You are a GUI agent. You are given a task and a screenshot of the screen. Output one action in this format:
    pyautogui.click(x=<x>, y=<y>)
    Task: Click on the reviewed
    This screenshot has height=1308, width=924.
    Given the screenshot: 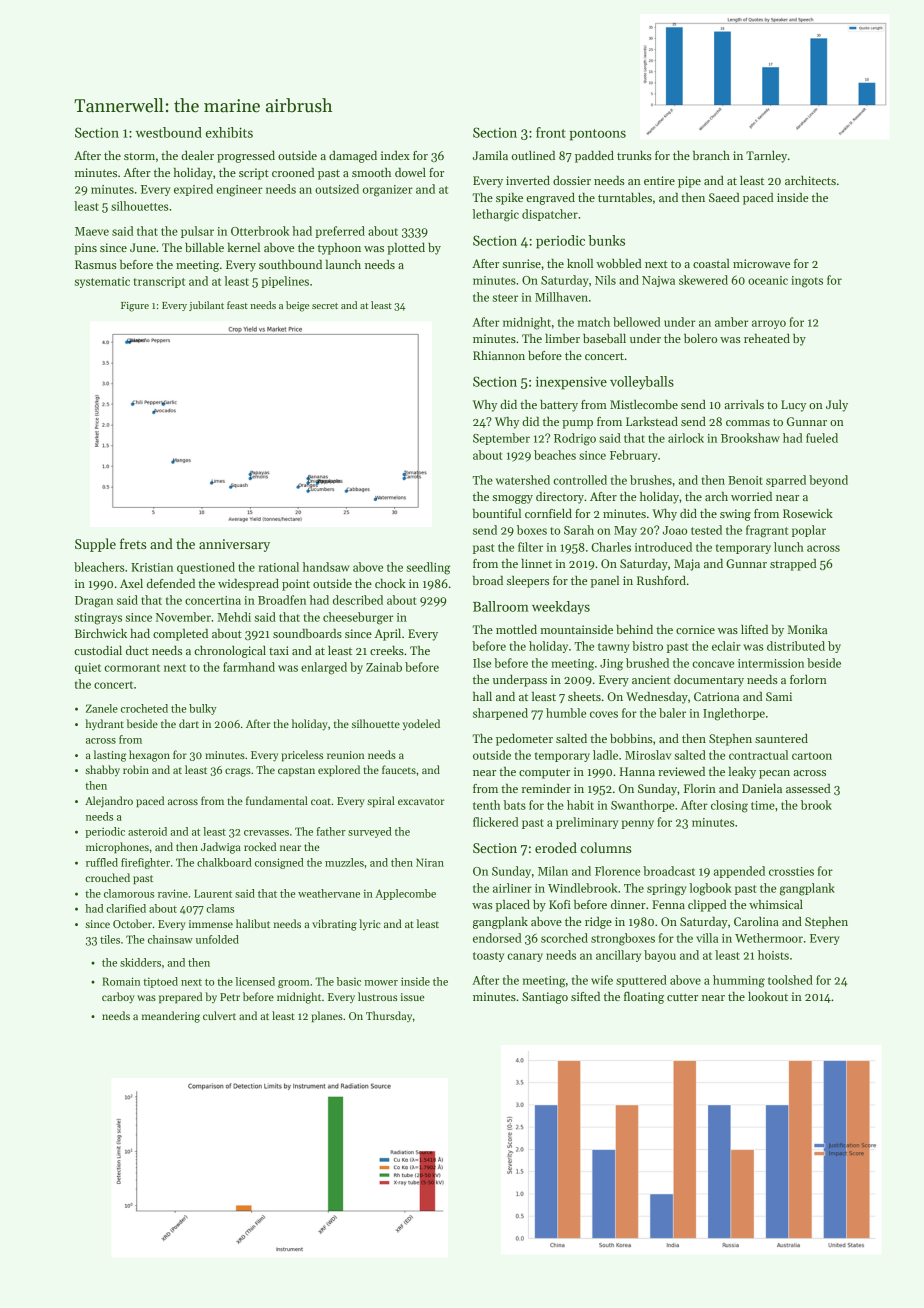 What is the action you would take?
    pyautogui.click(x=681, y=771)
